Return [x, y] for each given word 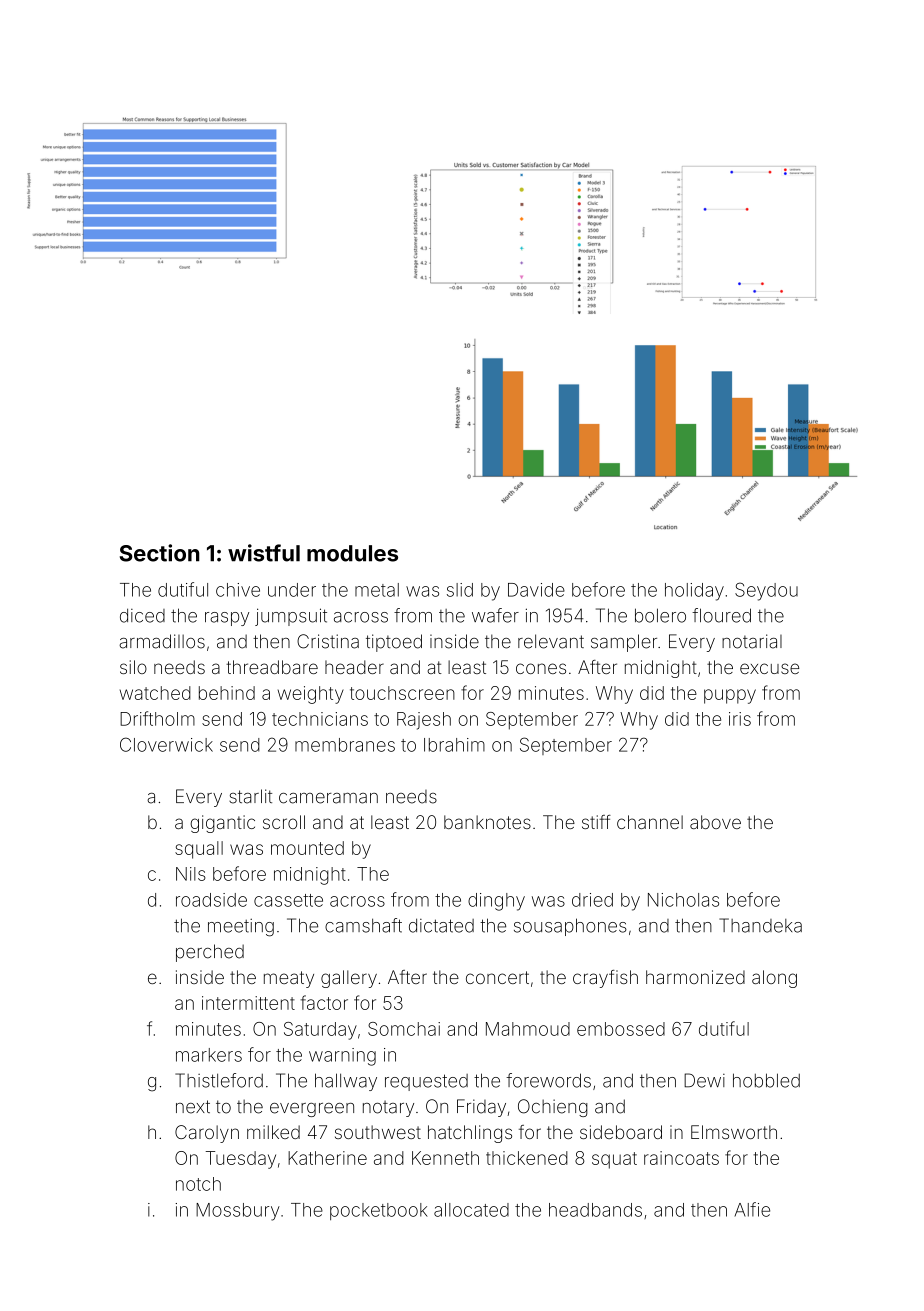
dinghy [496, 902]
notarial [752, 641]
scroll [284, 822]
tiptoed [394, 643]
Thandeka [760, 925]
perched [210, 953]
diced [142, 615]
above [715, 822]
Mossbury [238, 1212]
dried [592, 900]
